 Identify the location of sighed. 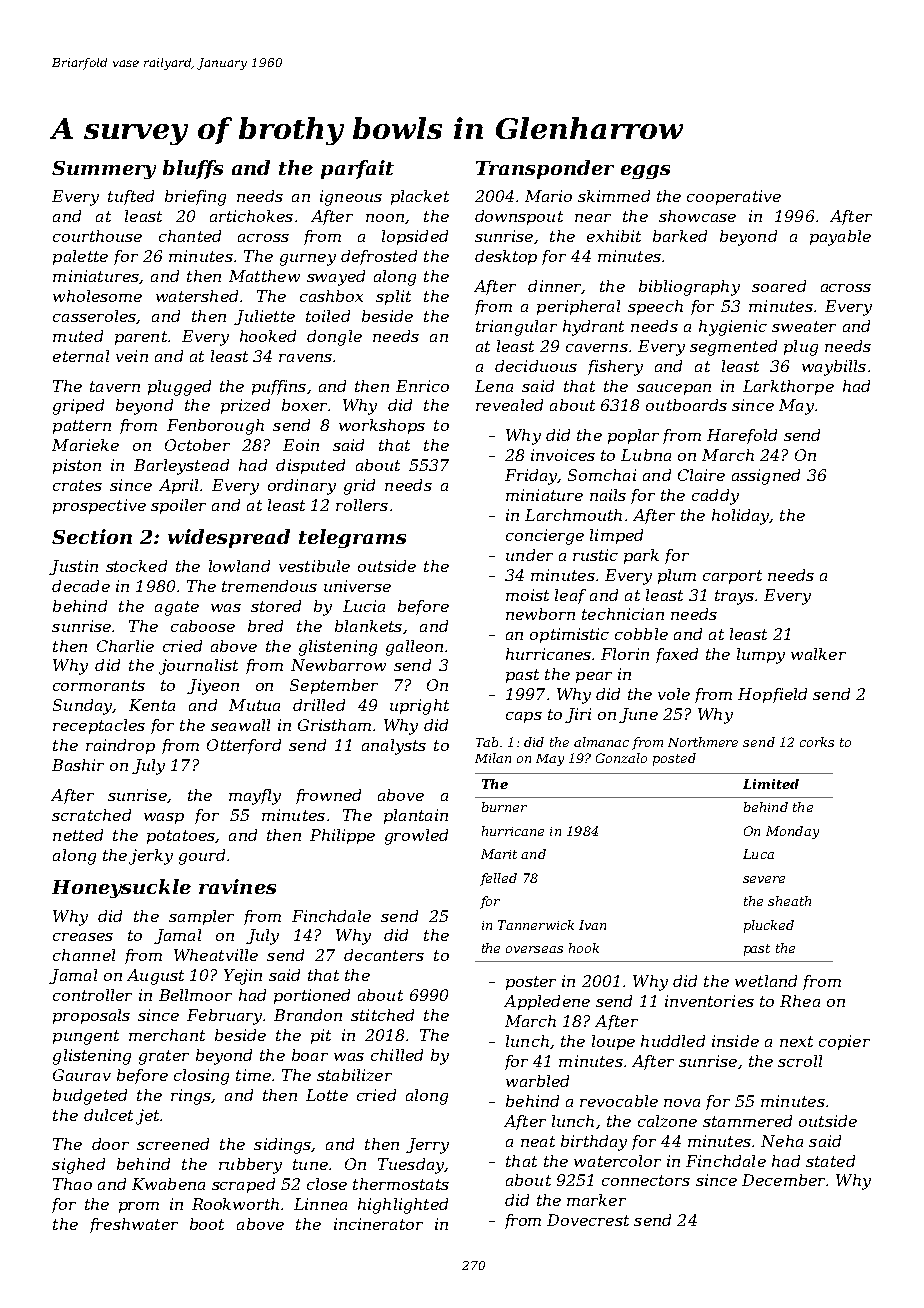
(78, 1166).
